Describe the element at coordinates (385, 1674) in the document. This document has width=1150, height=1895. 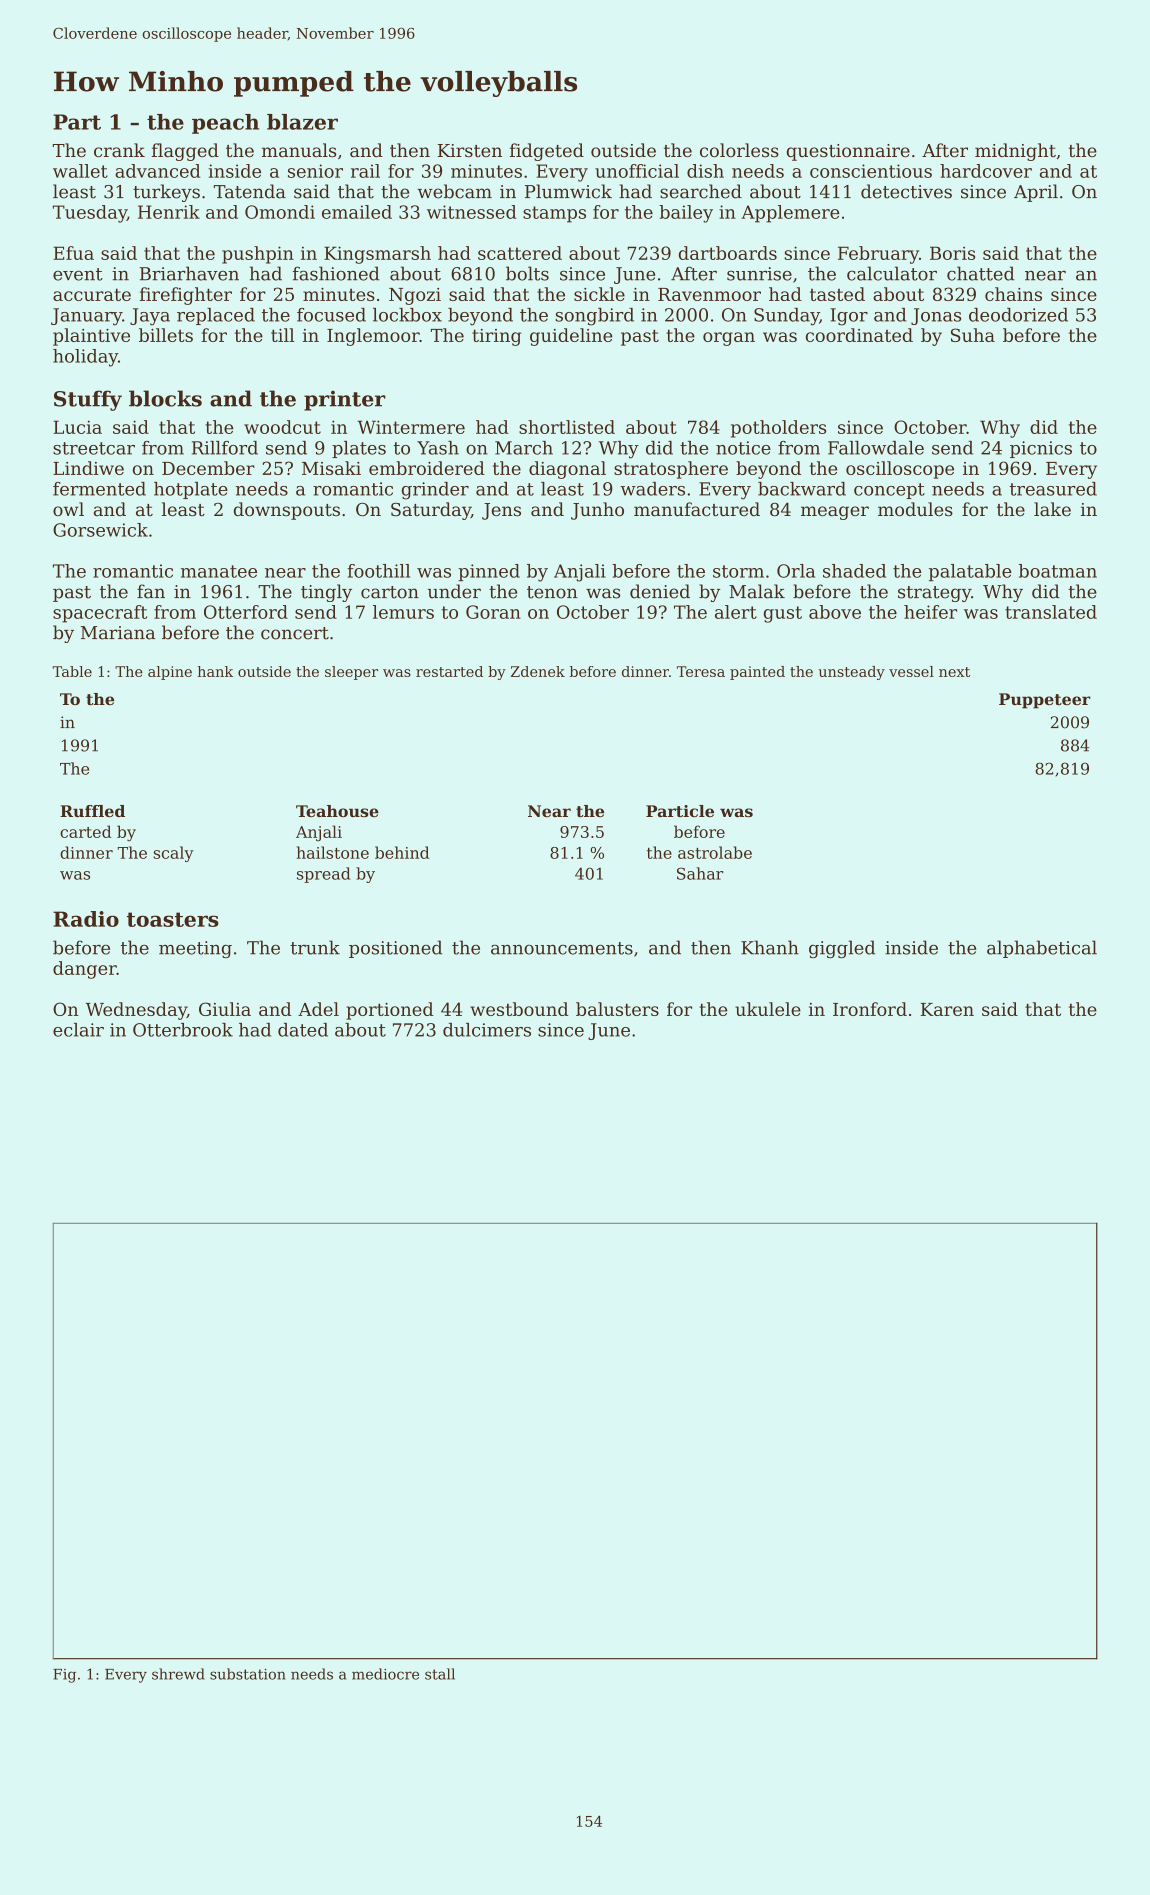
I see `mediocre` at that location.
